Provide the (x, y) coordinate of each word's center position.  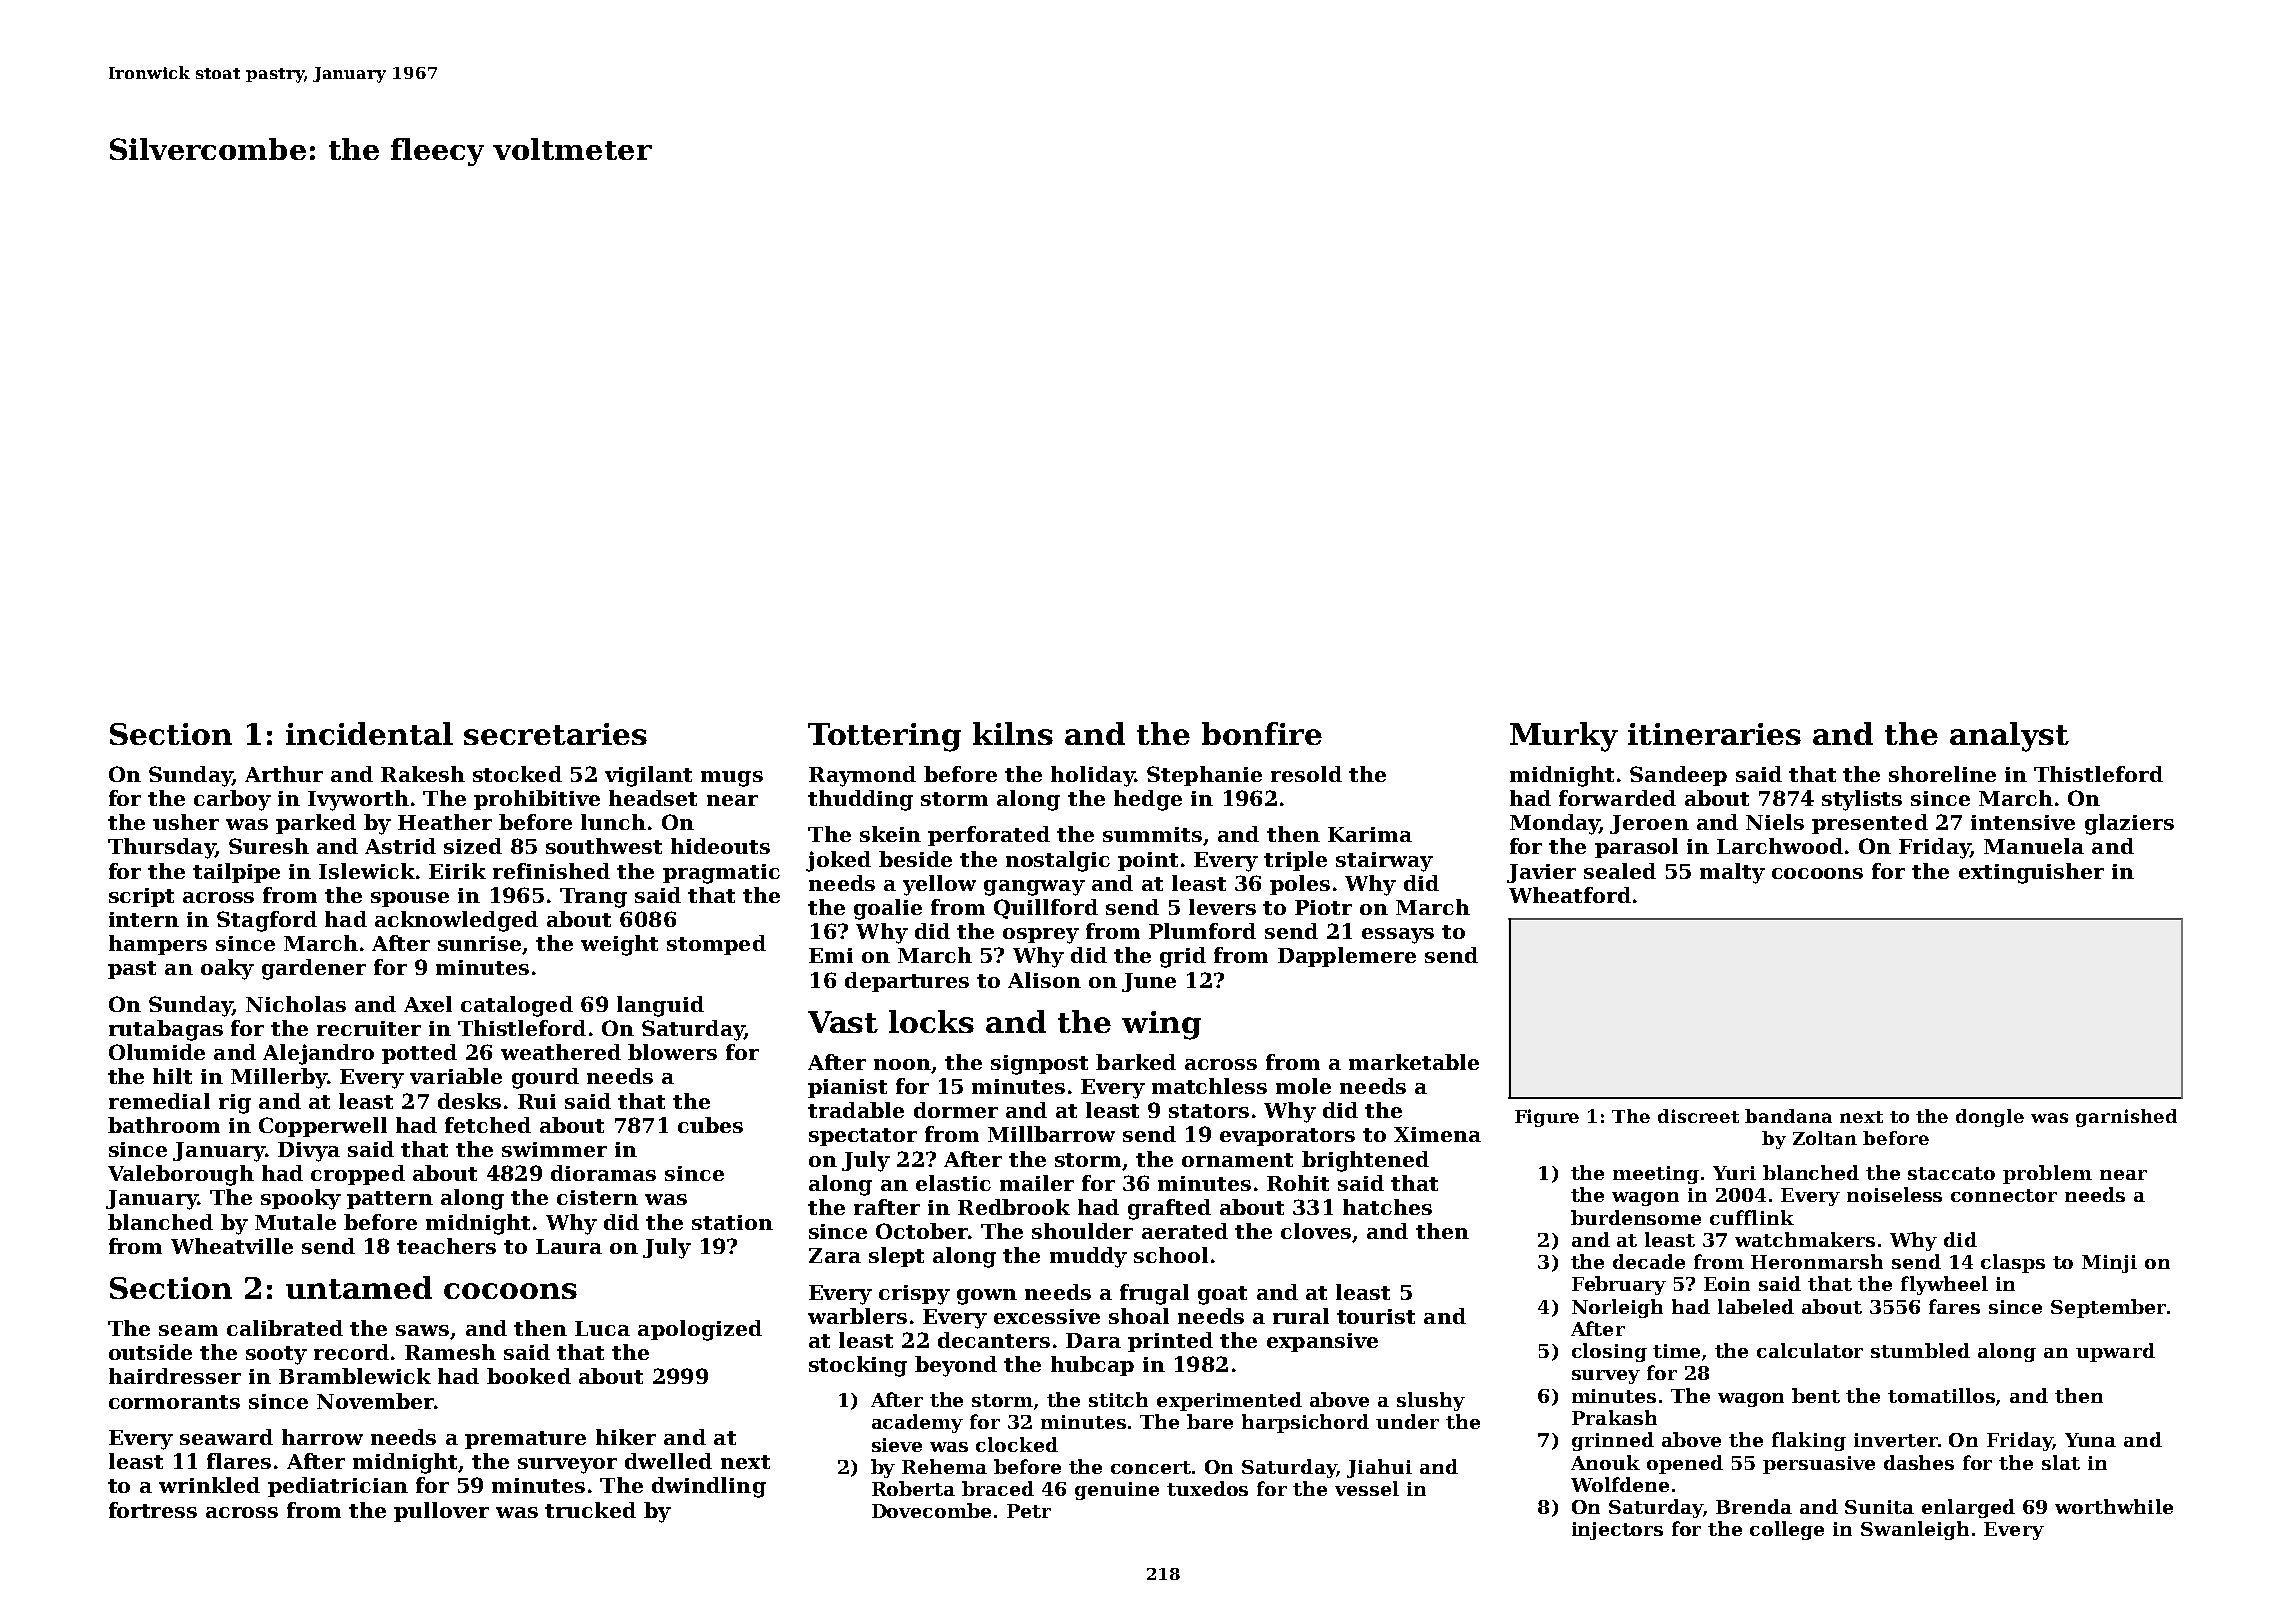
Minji (2109, 1264)
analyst (2009, 737)
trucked (590, 1510)
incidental (369, 733)
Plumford (1202, 931)
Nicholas (296, 1004)
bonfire (1262, 733)
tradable (856, 1110)
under (1407, 1421)
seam (188, 1330)
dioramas (603, 1173)
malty (1732, 873)
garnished (2126, 1118)
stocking (858, 1366)
